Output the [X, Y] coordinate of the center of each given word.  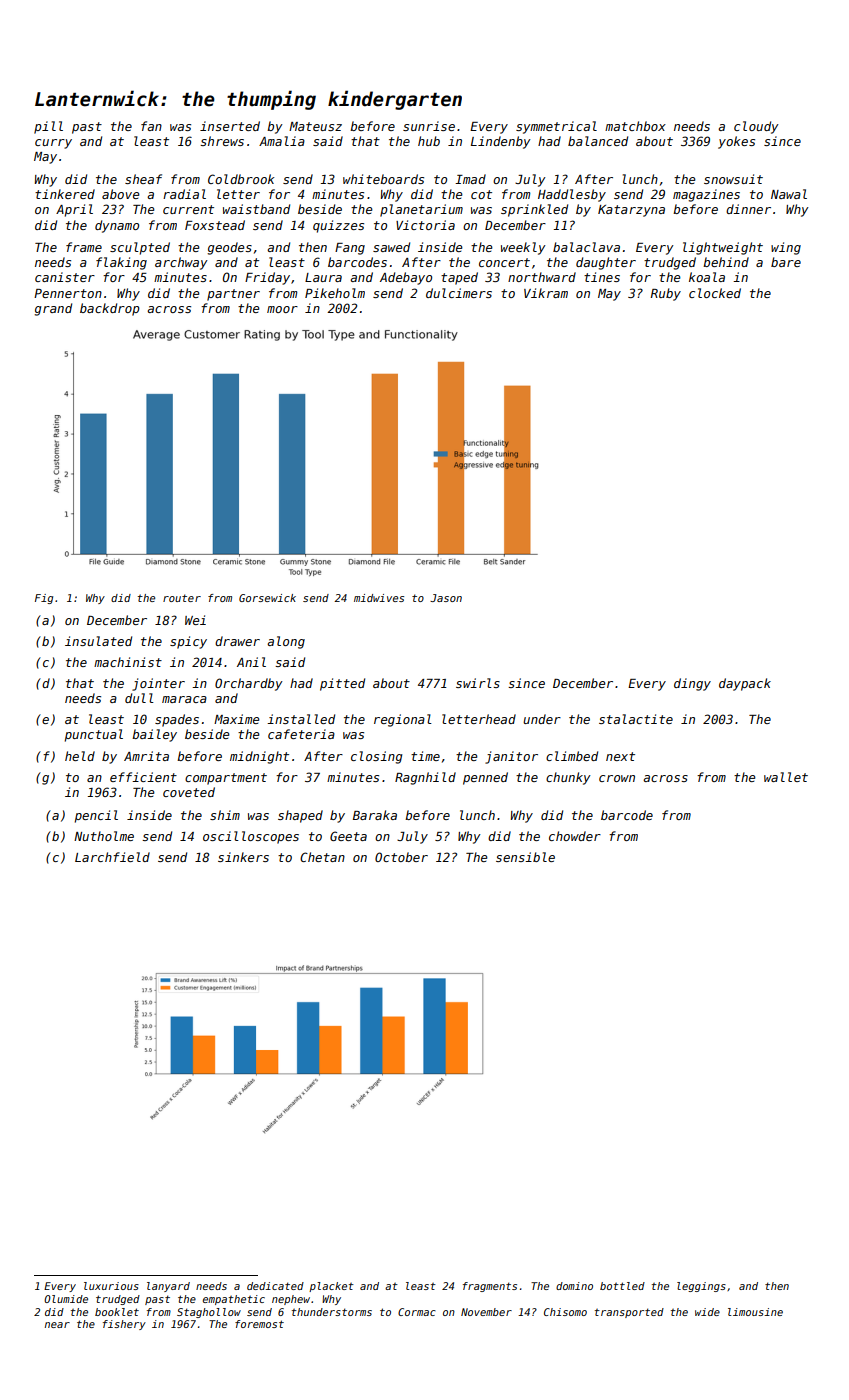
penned [485, 778]
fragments [490, 1287]
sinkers [243, 857]
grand [53, 309]
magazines [706, 195]
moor [282, 309]
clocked [715, 293]
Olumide [66, 1299]
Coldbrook [241, 179]
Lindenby [501, 142]
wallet [786, 777]
